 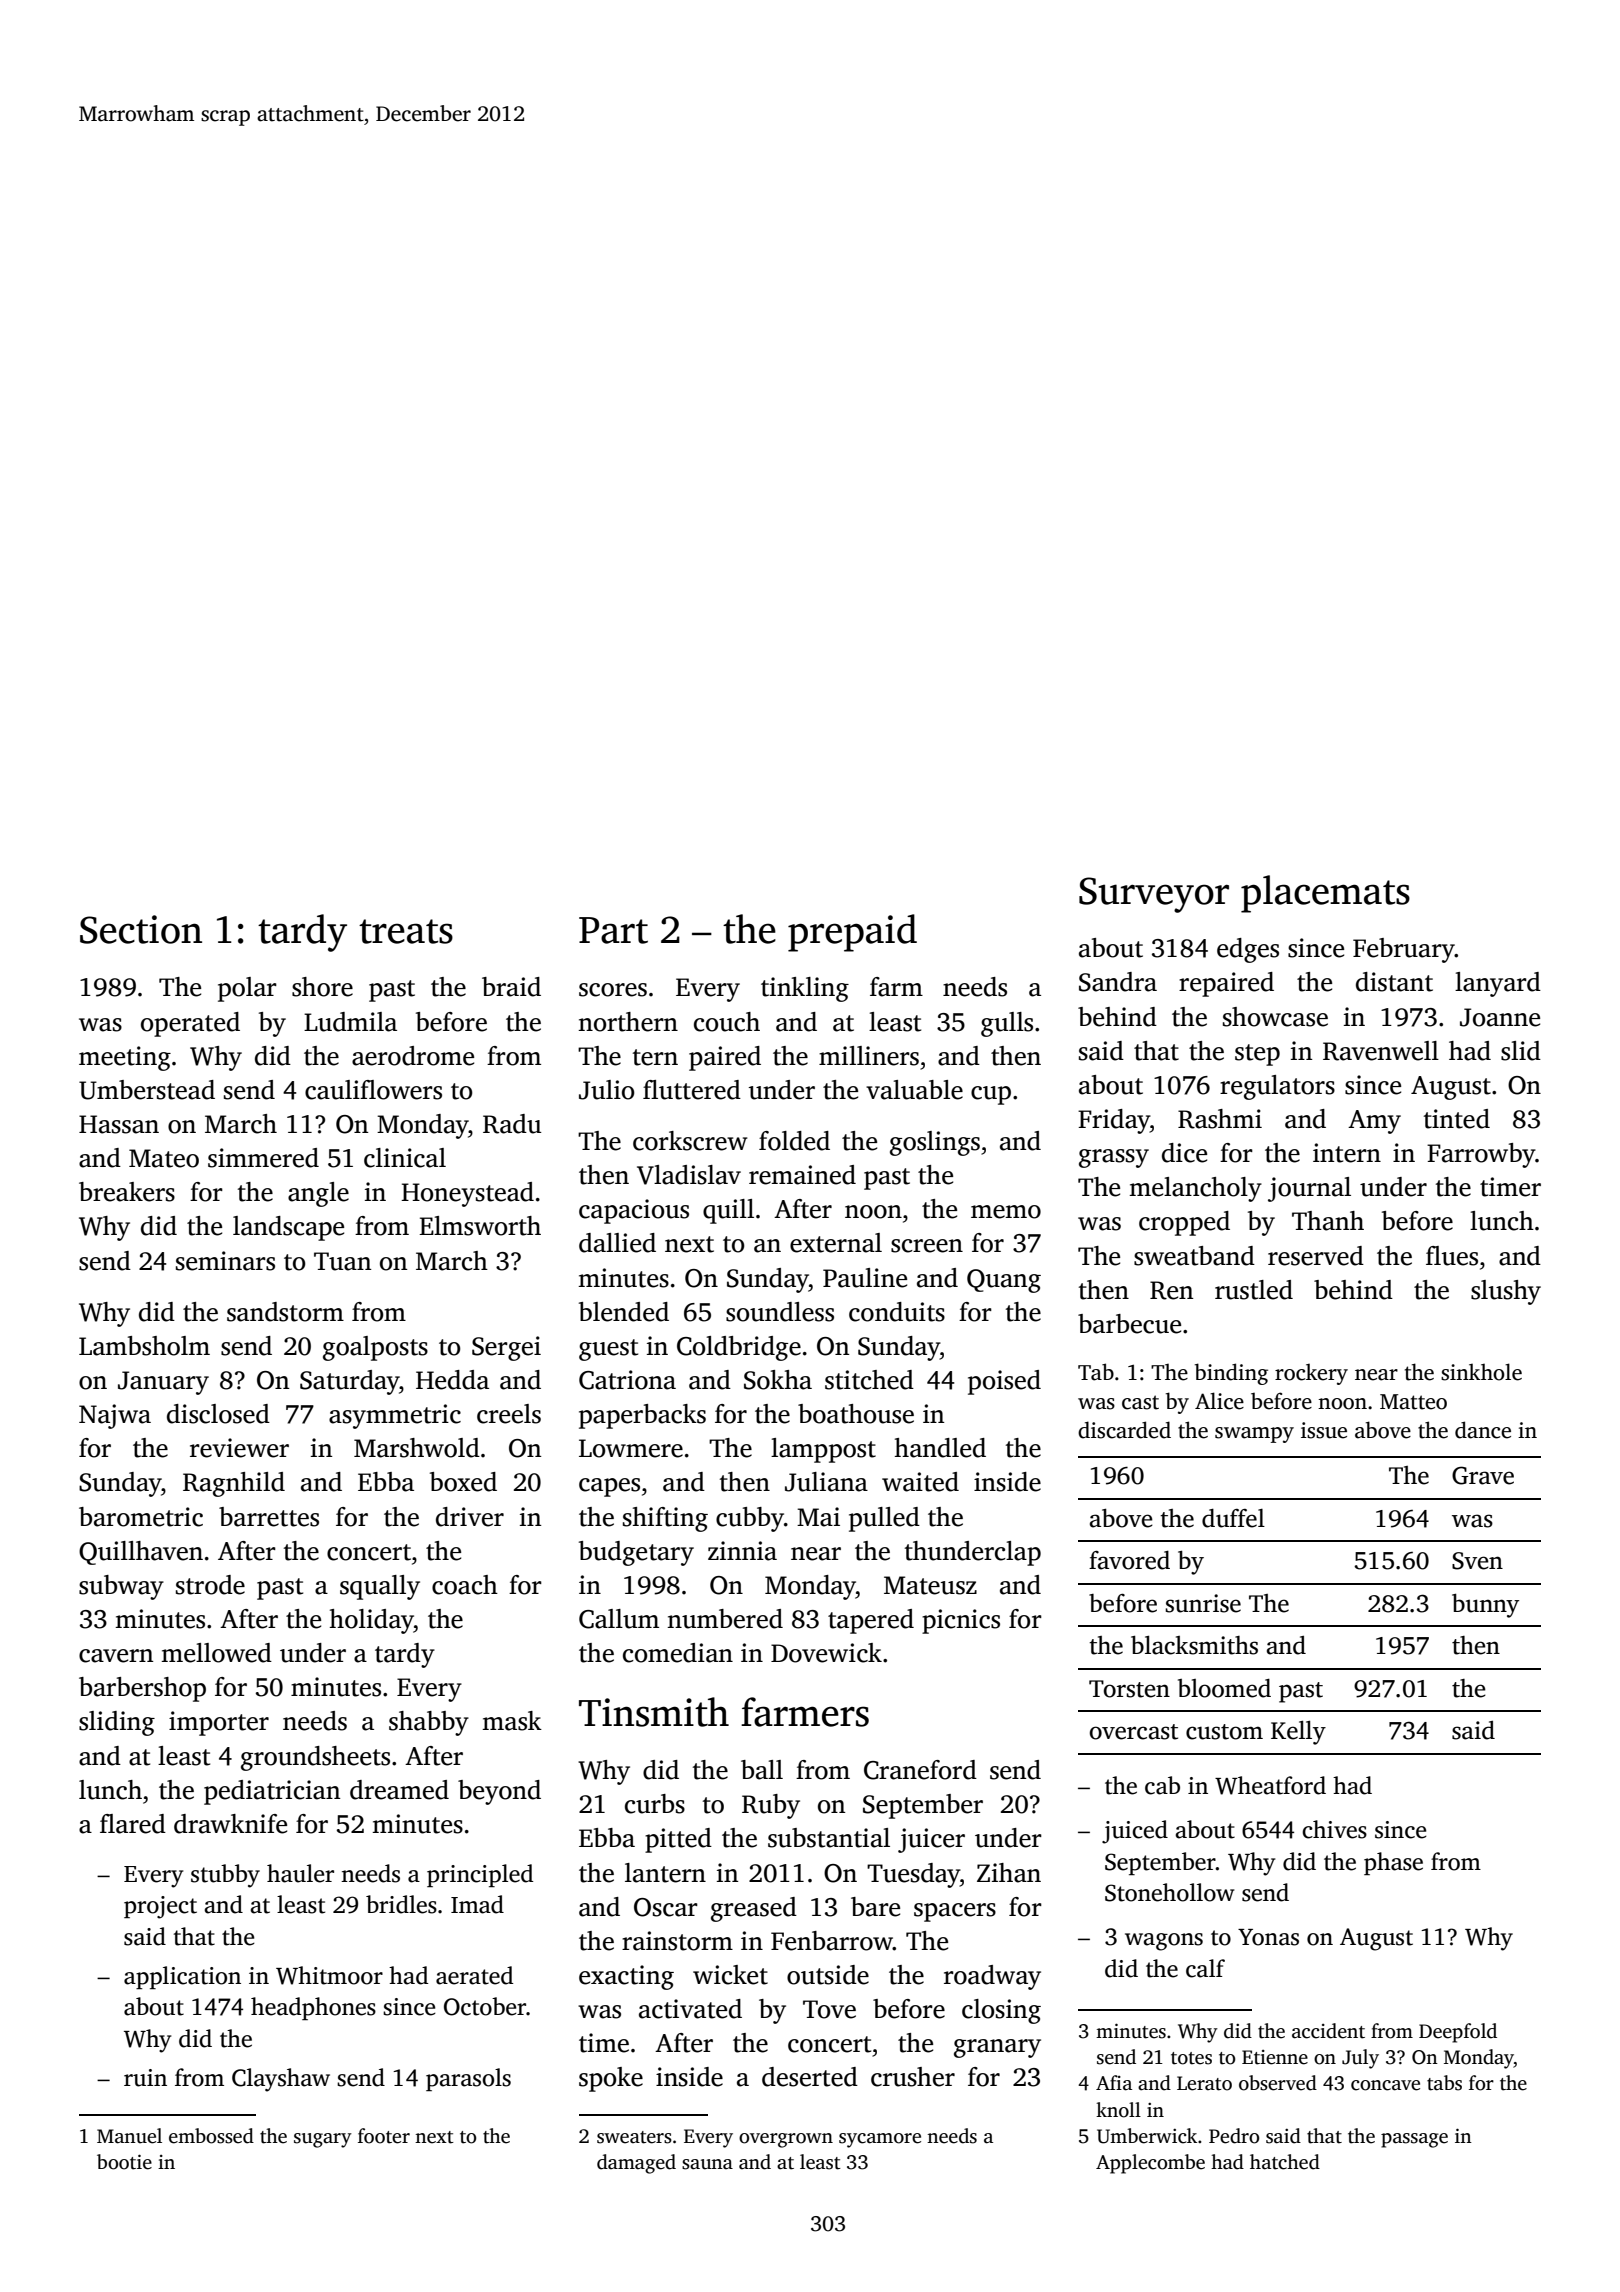 I want to click on Coldbridge, so click(x=739, y=1348).
